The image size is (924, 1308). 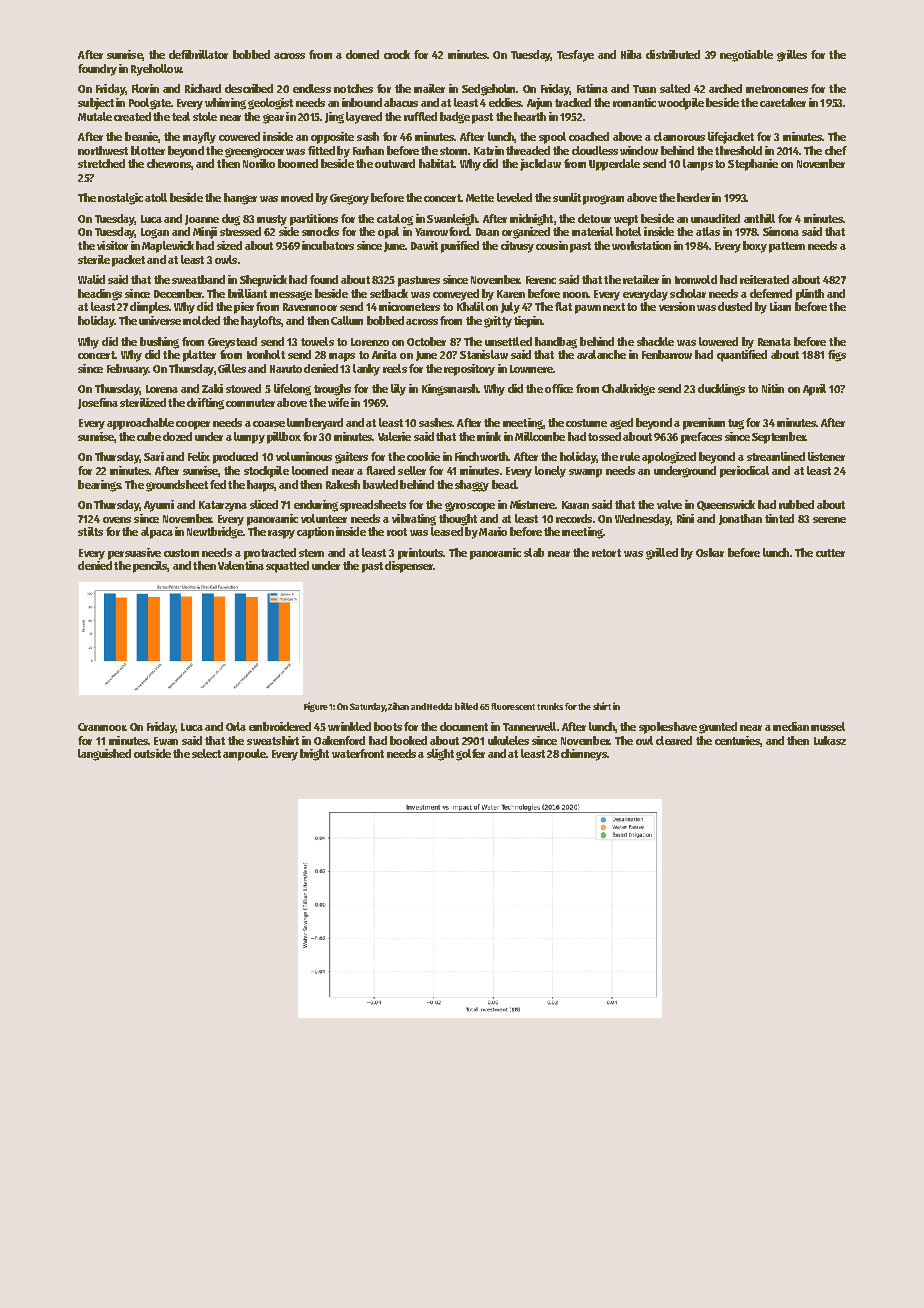 What do you see at coordinates (614, 165) in the screenshot?
I see `Upperdale` at bounding box center [614, 165].
